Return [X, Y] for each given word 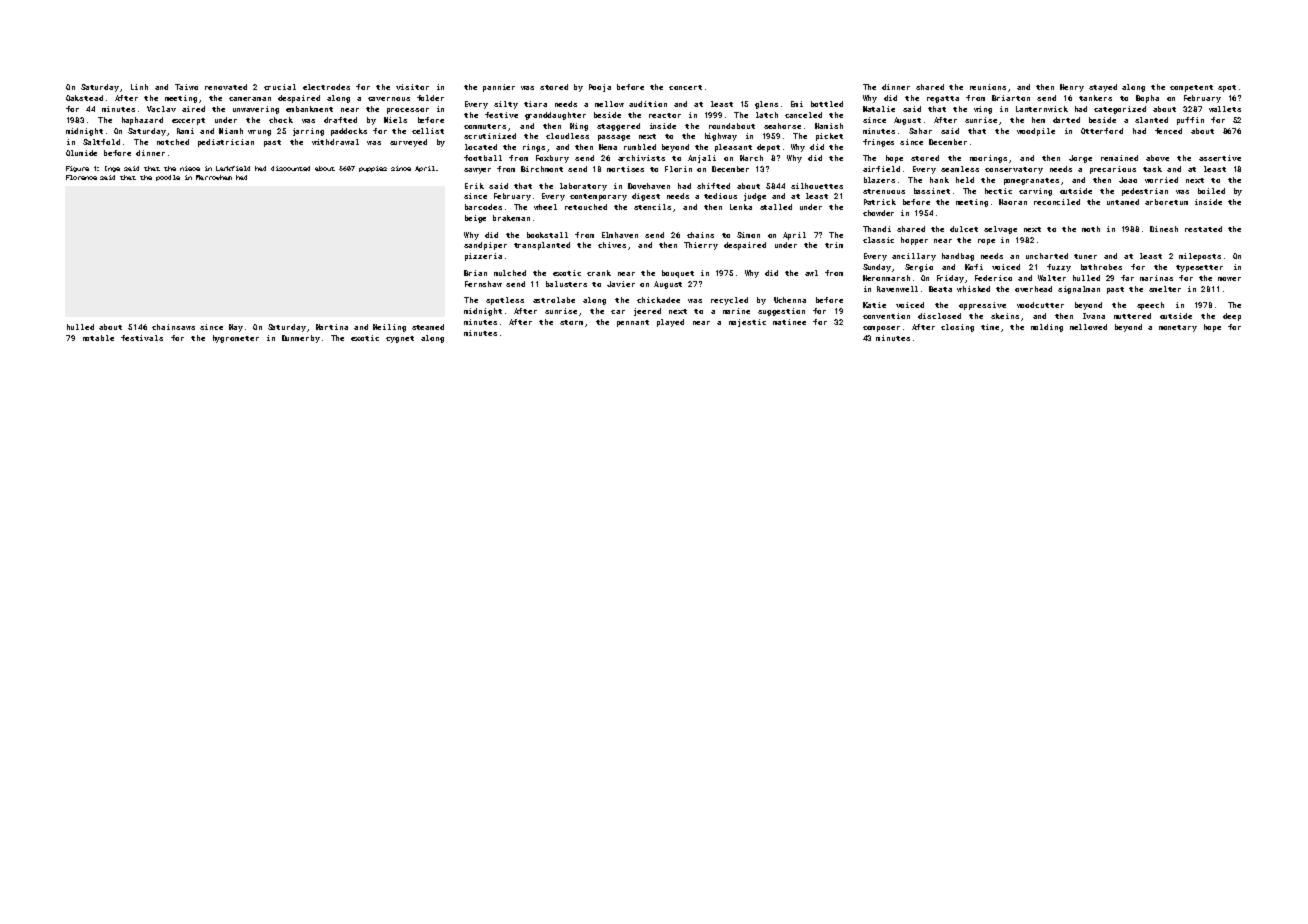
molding [1047, 328]
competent [1191, 88]
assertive [1220, 158]
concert [685, 87]
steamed [428, 327]
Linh [139, 87]
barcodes [483, 207]
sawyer [477, 171]
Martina [332, 327]
